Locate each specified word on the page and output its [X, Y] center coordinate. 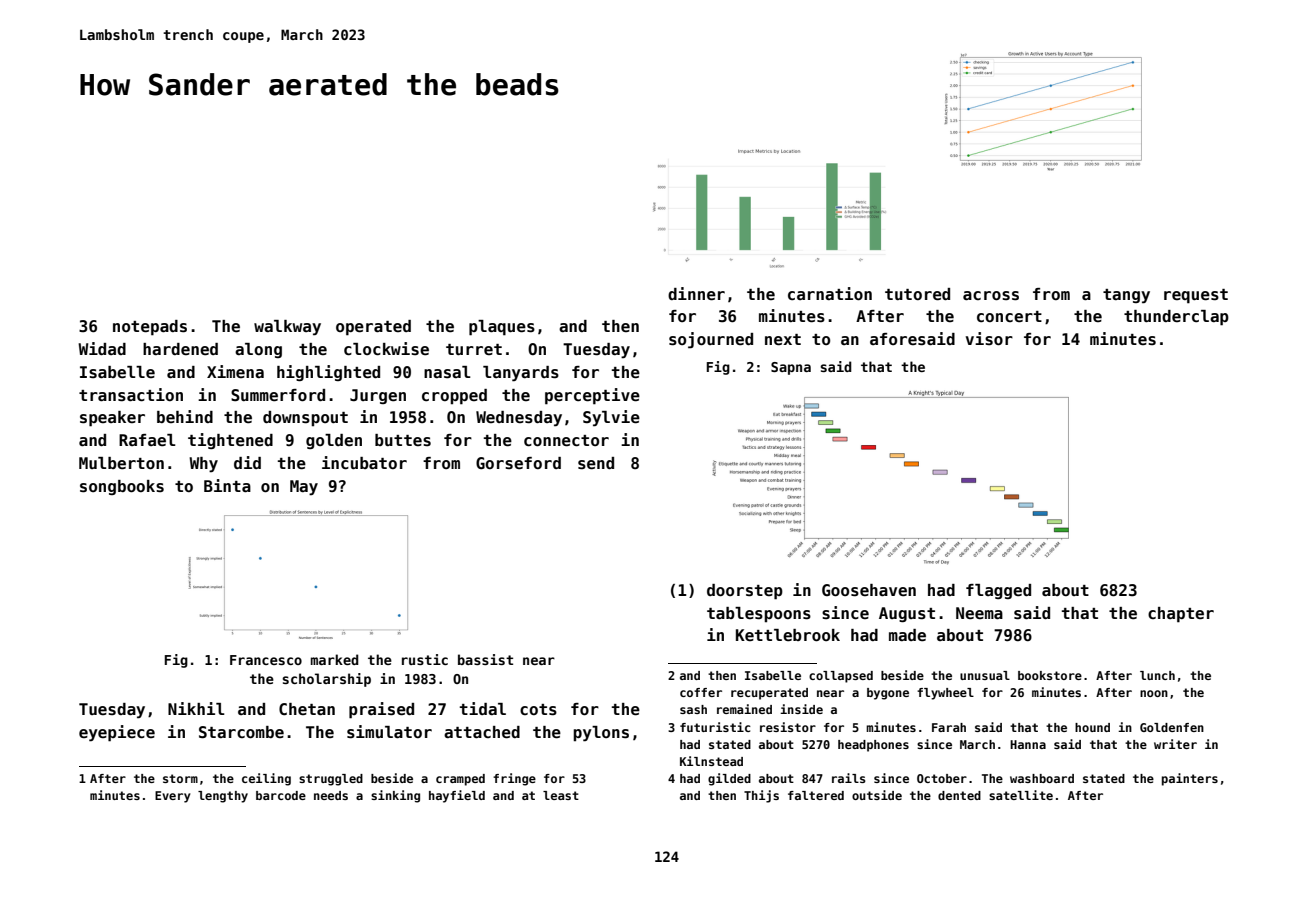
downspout [305, 418]
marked [335, 659]
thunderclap [1176, 318]
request [1196, 296]
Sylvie [611, 418]
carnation [830, 294]
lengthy [223, 797]
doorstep [745, 592]
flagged [998, 591]
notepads [150, 328]
